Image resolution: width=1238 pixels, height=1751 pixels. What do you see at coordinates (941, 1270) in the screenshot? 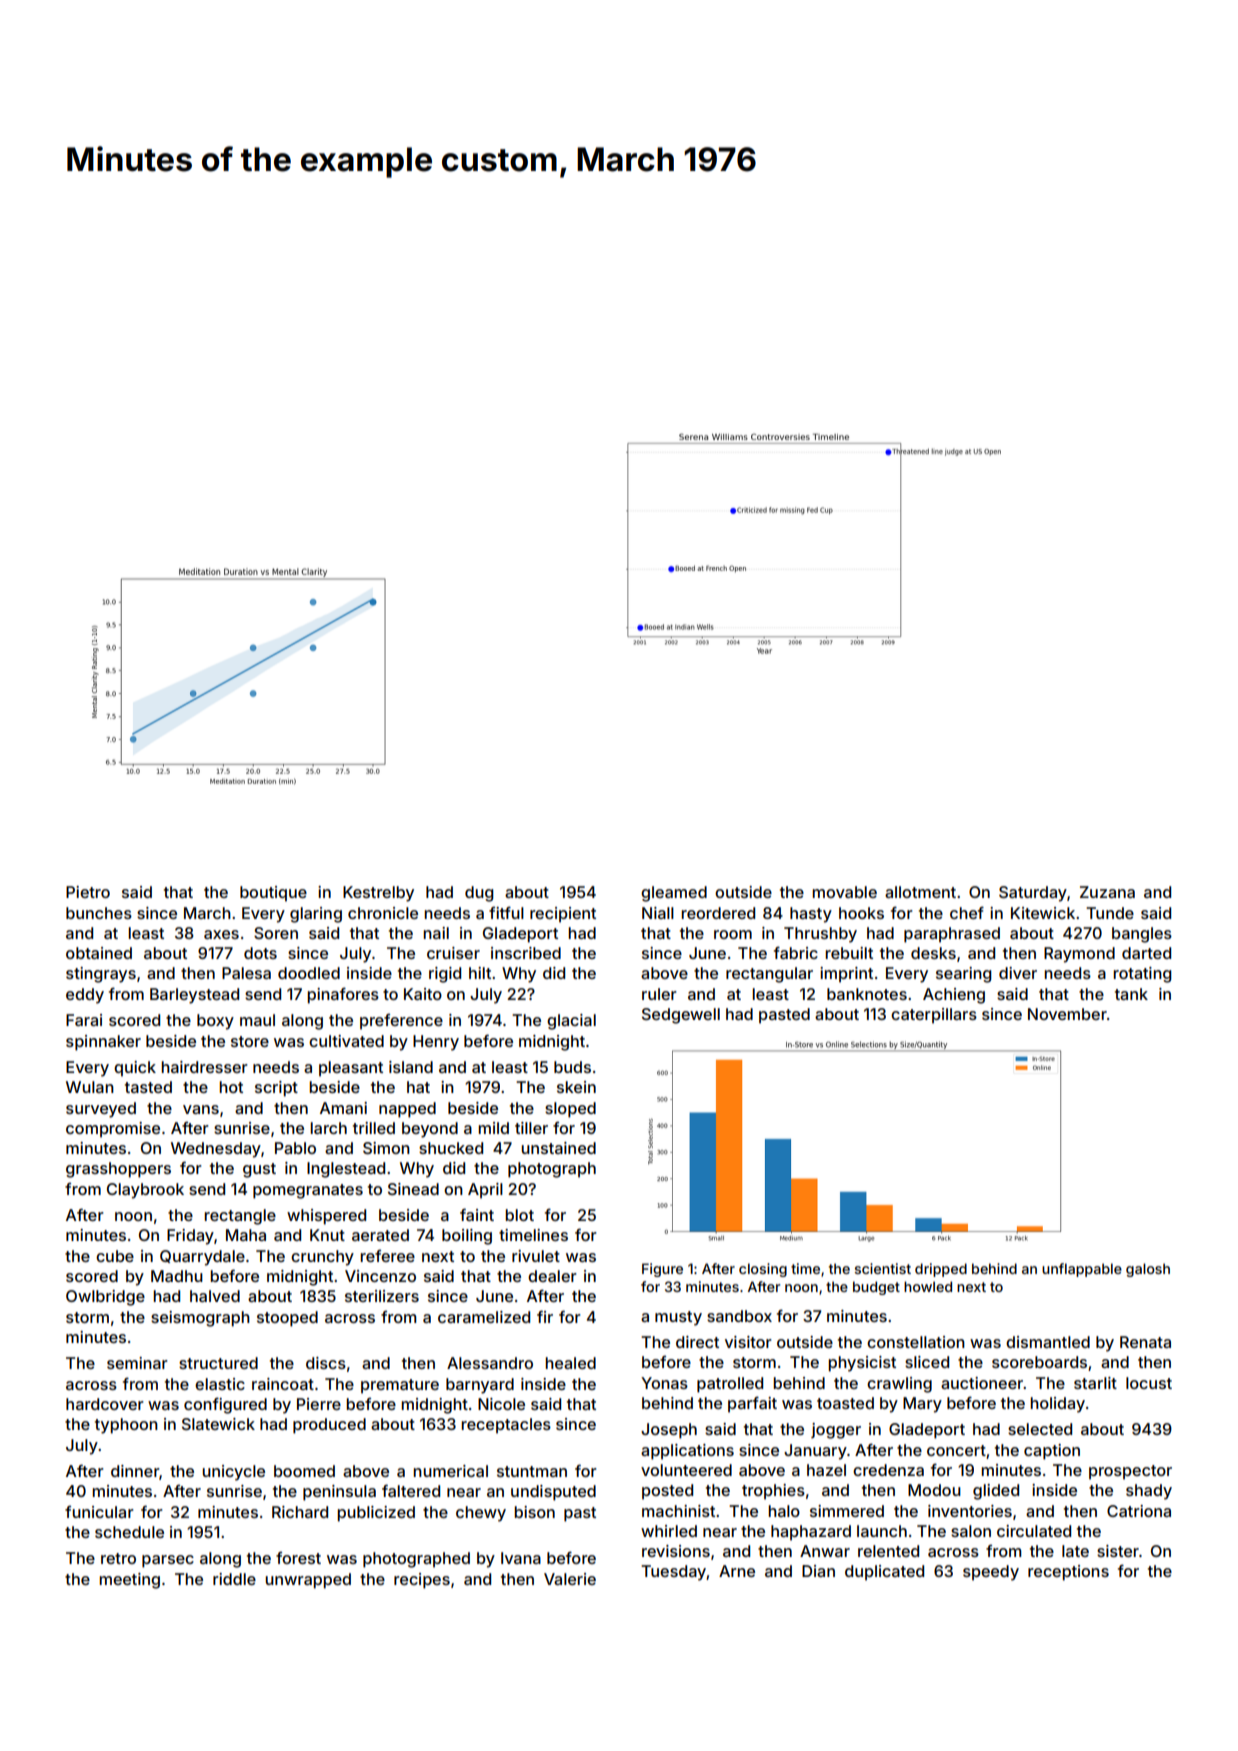
I see `dripped` at bounding box center [941, 1270].
